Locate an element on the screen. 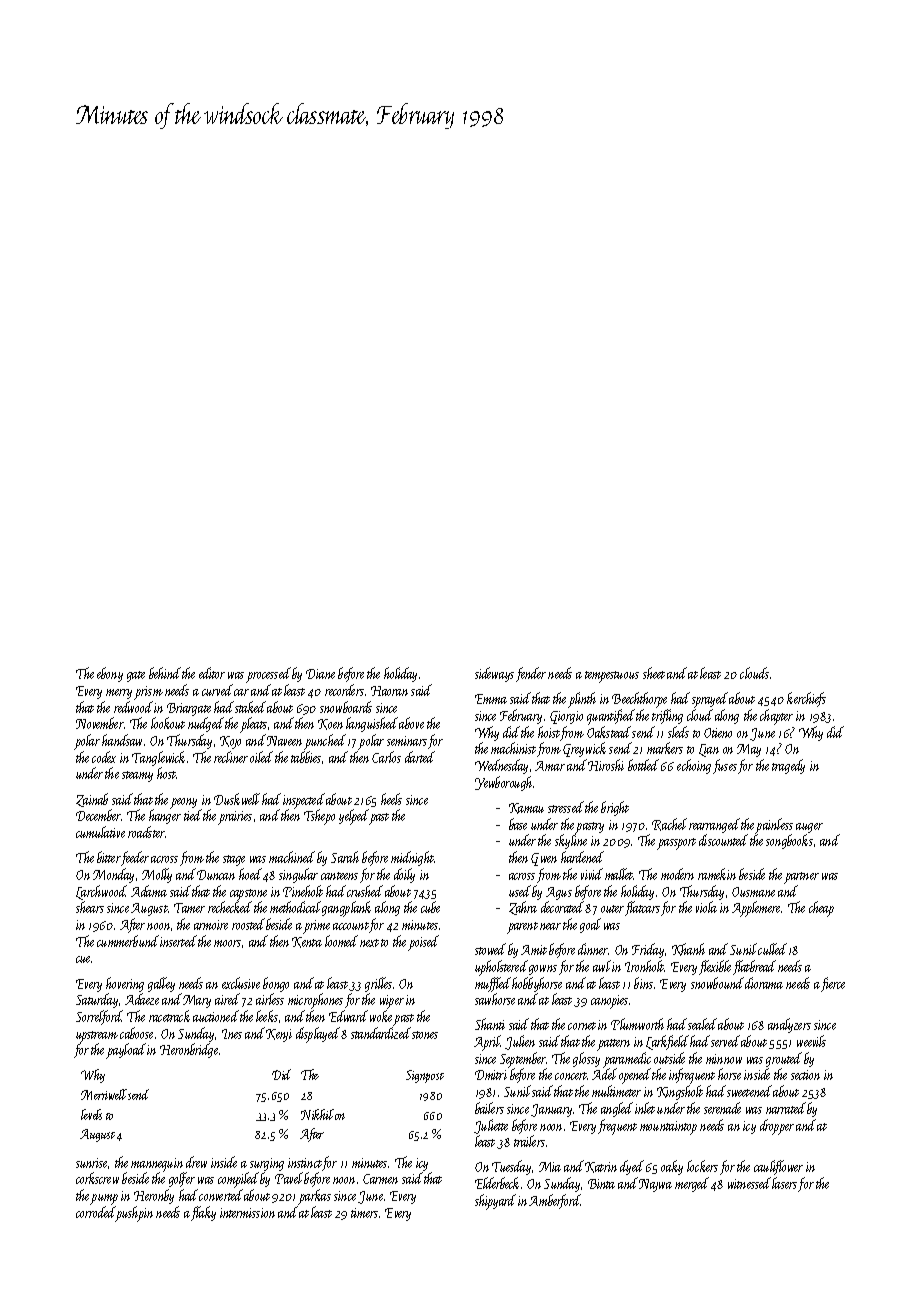 Image resolution: width=924 pixels, height=1308 pixels. Nikhil is located at coordinates (317, 1114).
